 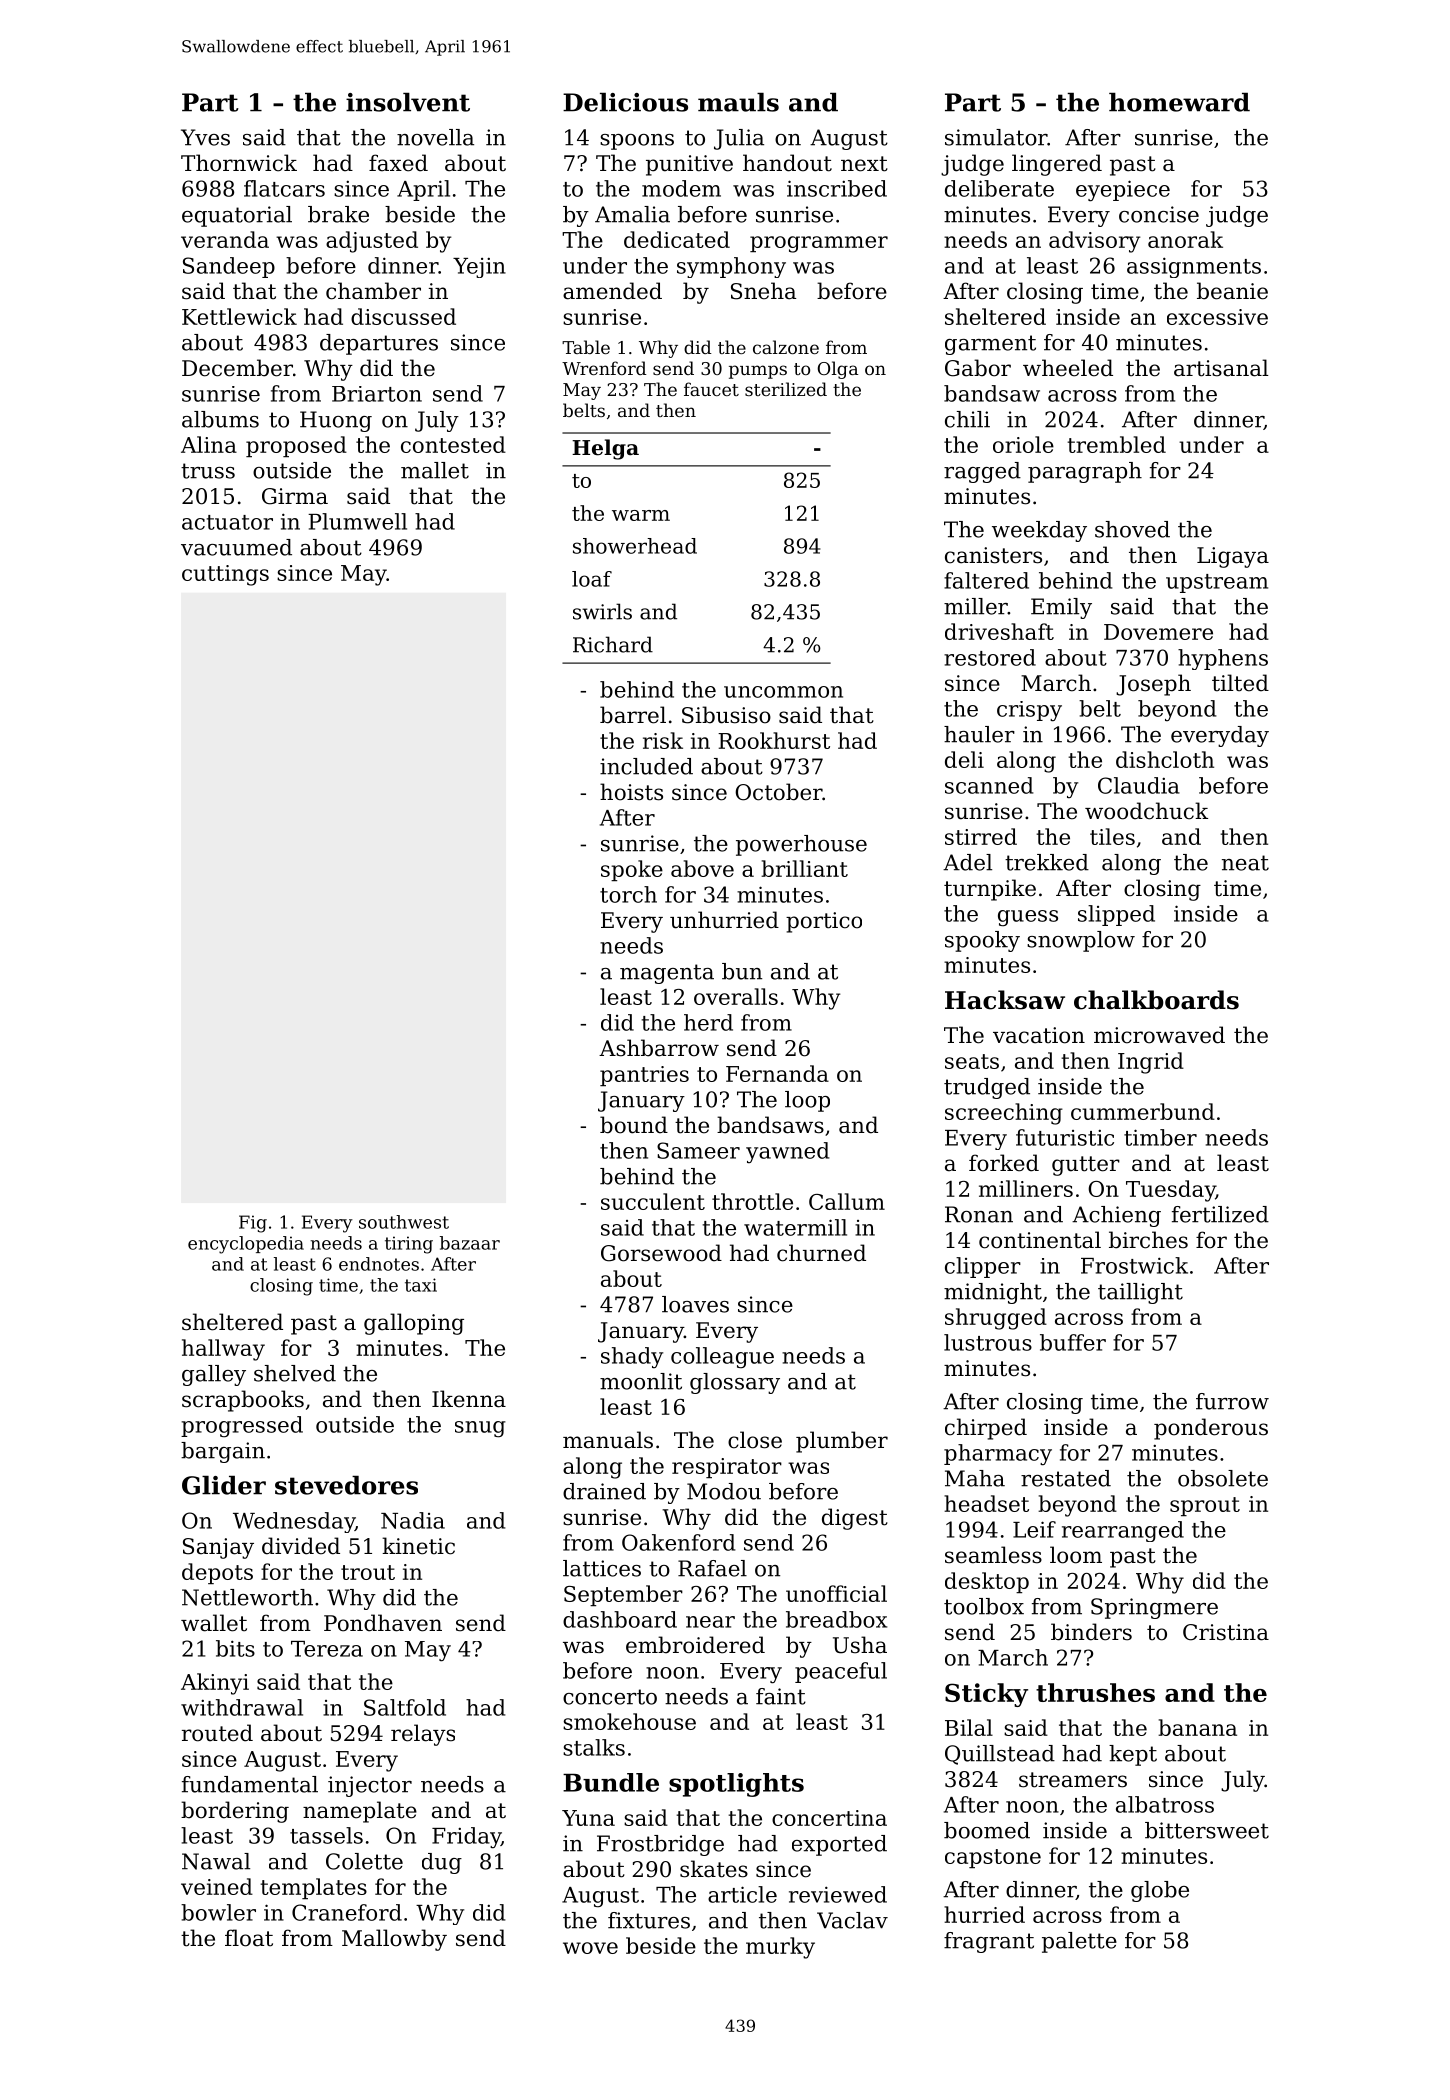 What do you see at coordinates (225, 575) in the screenshot?
I see `cuttings` at bounding box center [225, 575].
